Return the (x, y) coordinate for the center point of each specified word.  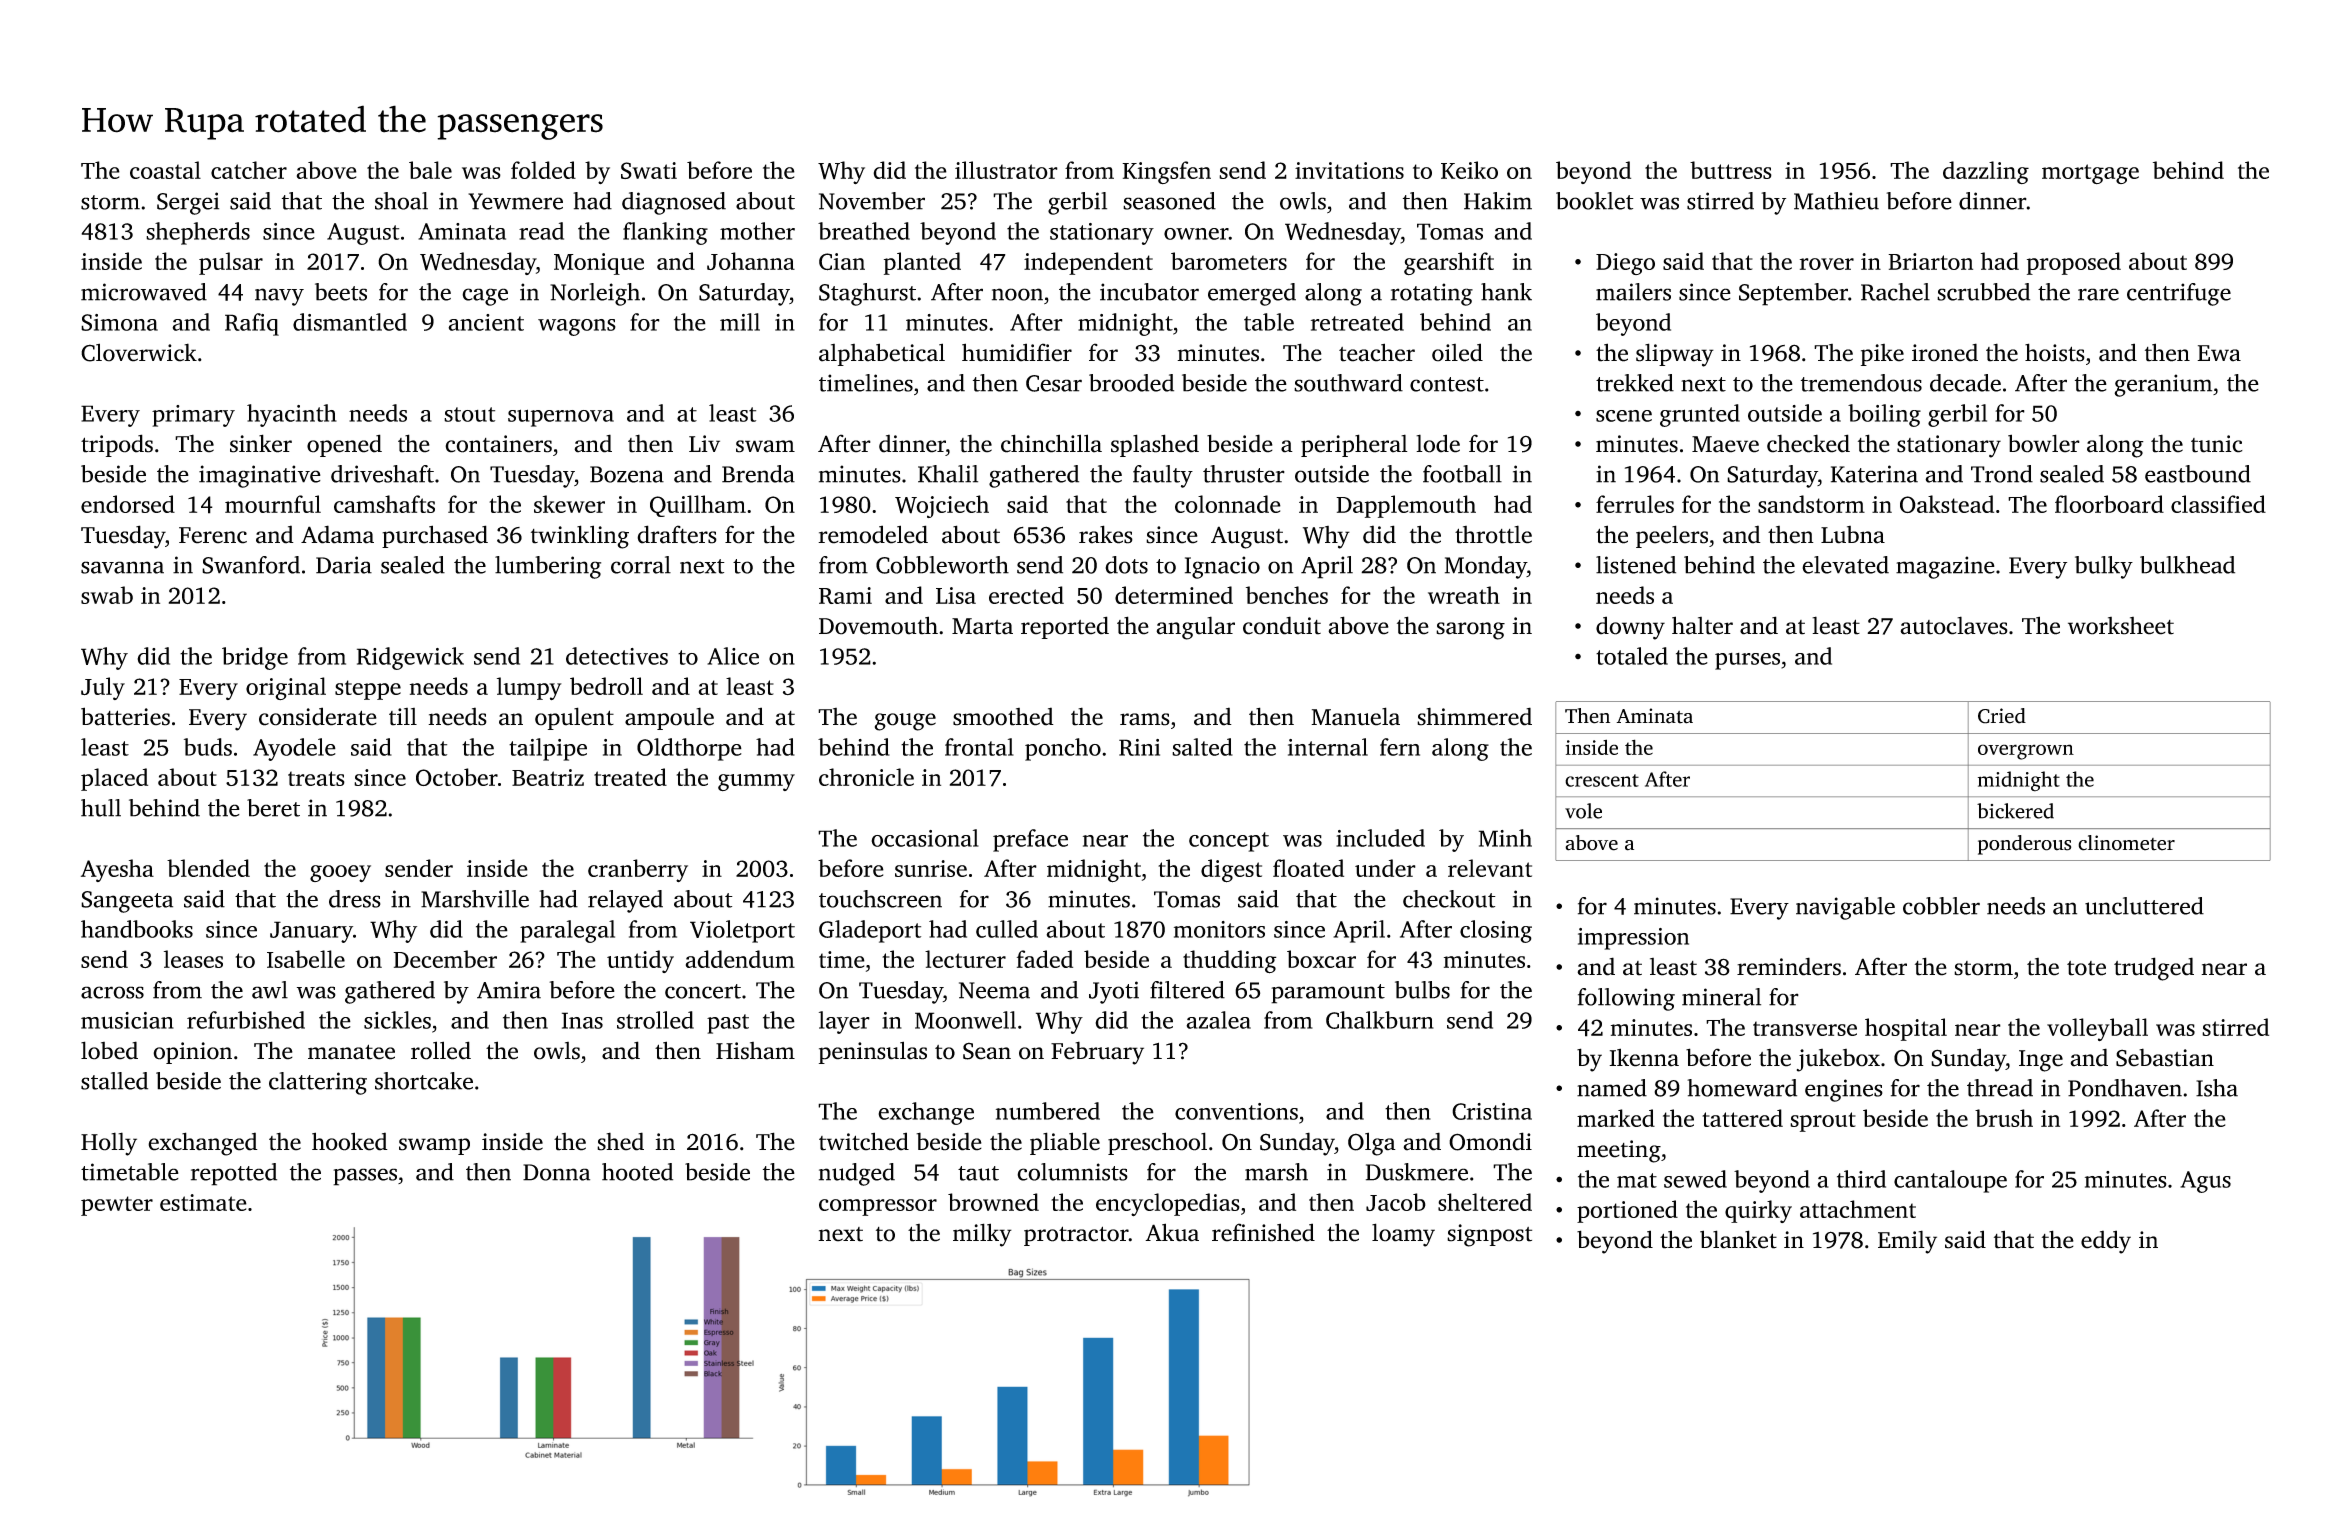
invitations (1349, 170)
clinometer (2126, 843)
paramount (1328, 994)
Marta (982, 626)
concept (1229, 842)
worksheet (2121, 626)
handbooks (137, 929)
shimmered (1474, 716)
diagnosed (674, 203)
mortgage (2090, 174)
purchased (435, 536)
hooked (350, 1141)
